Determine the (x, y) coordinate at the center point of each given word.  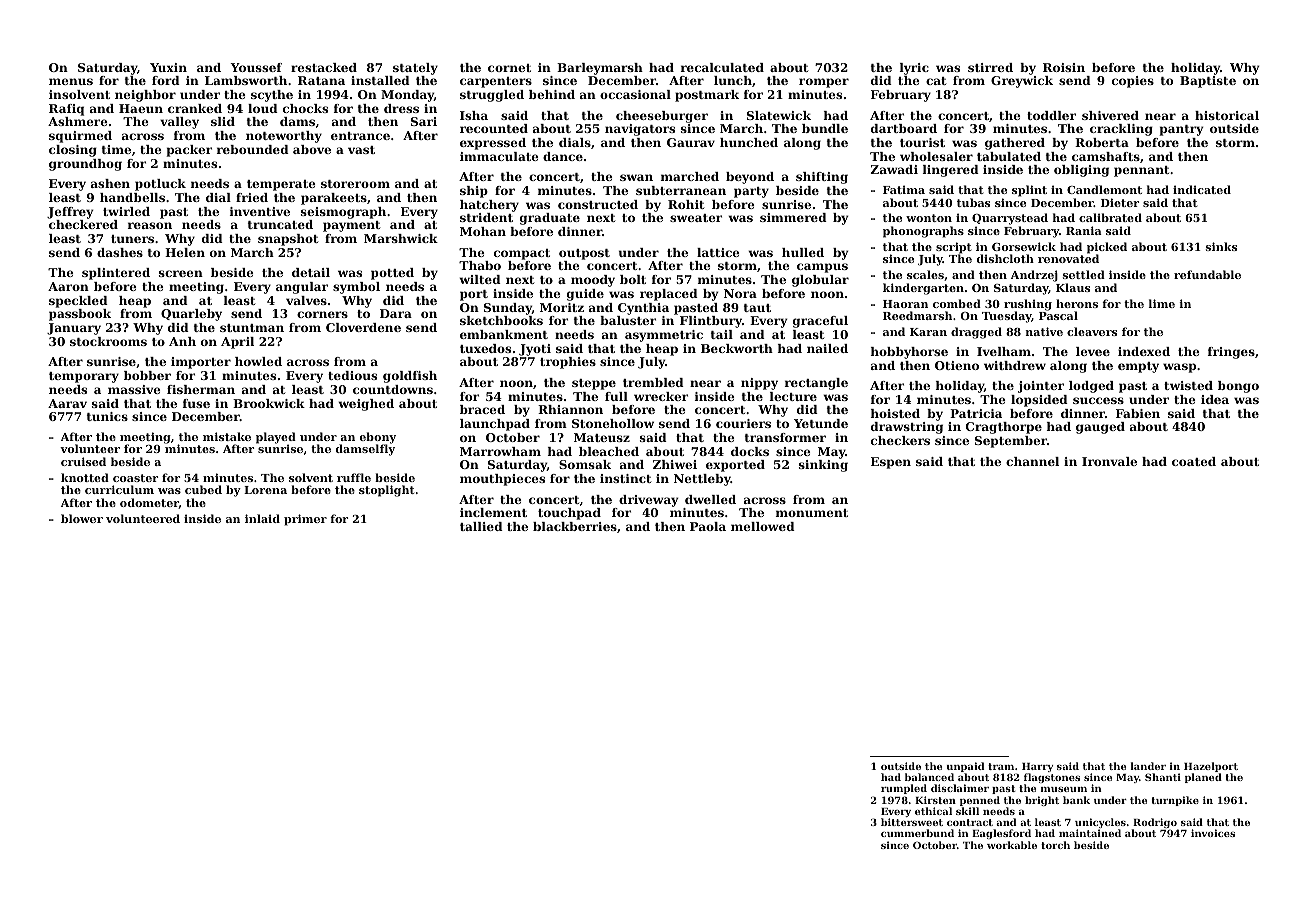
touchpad (569, 514)
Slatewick (779, 115)
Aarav (67, 403)
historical (1227, 115)
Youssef (256, 67)
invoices (1213, 833)
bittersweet (912, 822)
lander (1148, 766)
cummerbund (917, 833)
